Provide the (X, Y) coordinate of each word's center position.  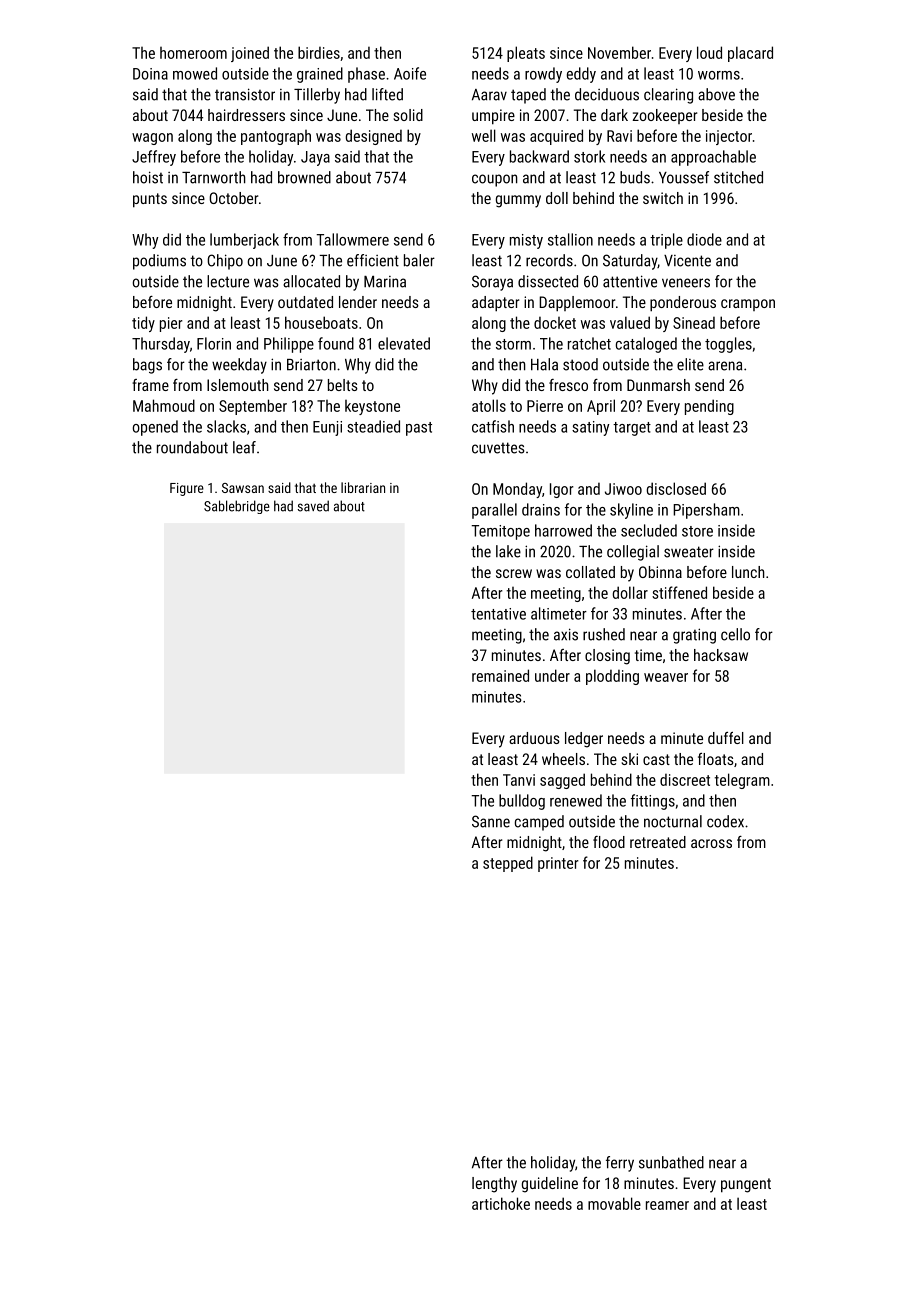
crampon (748, 305)
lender (358, 302)
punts (150, 200)
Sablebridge (237, 507)
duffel (726, 738)
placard (750, 54)
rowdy (543, 75)
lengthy (494, 1185)
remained (500, 675)
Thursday (161, 345)
